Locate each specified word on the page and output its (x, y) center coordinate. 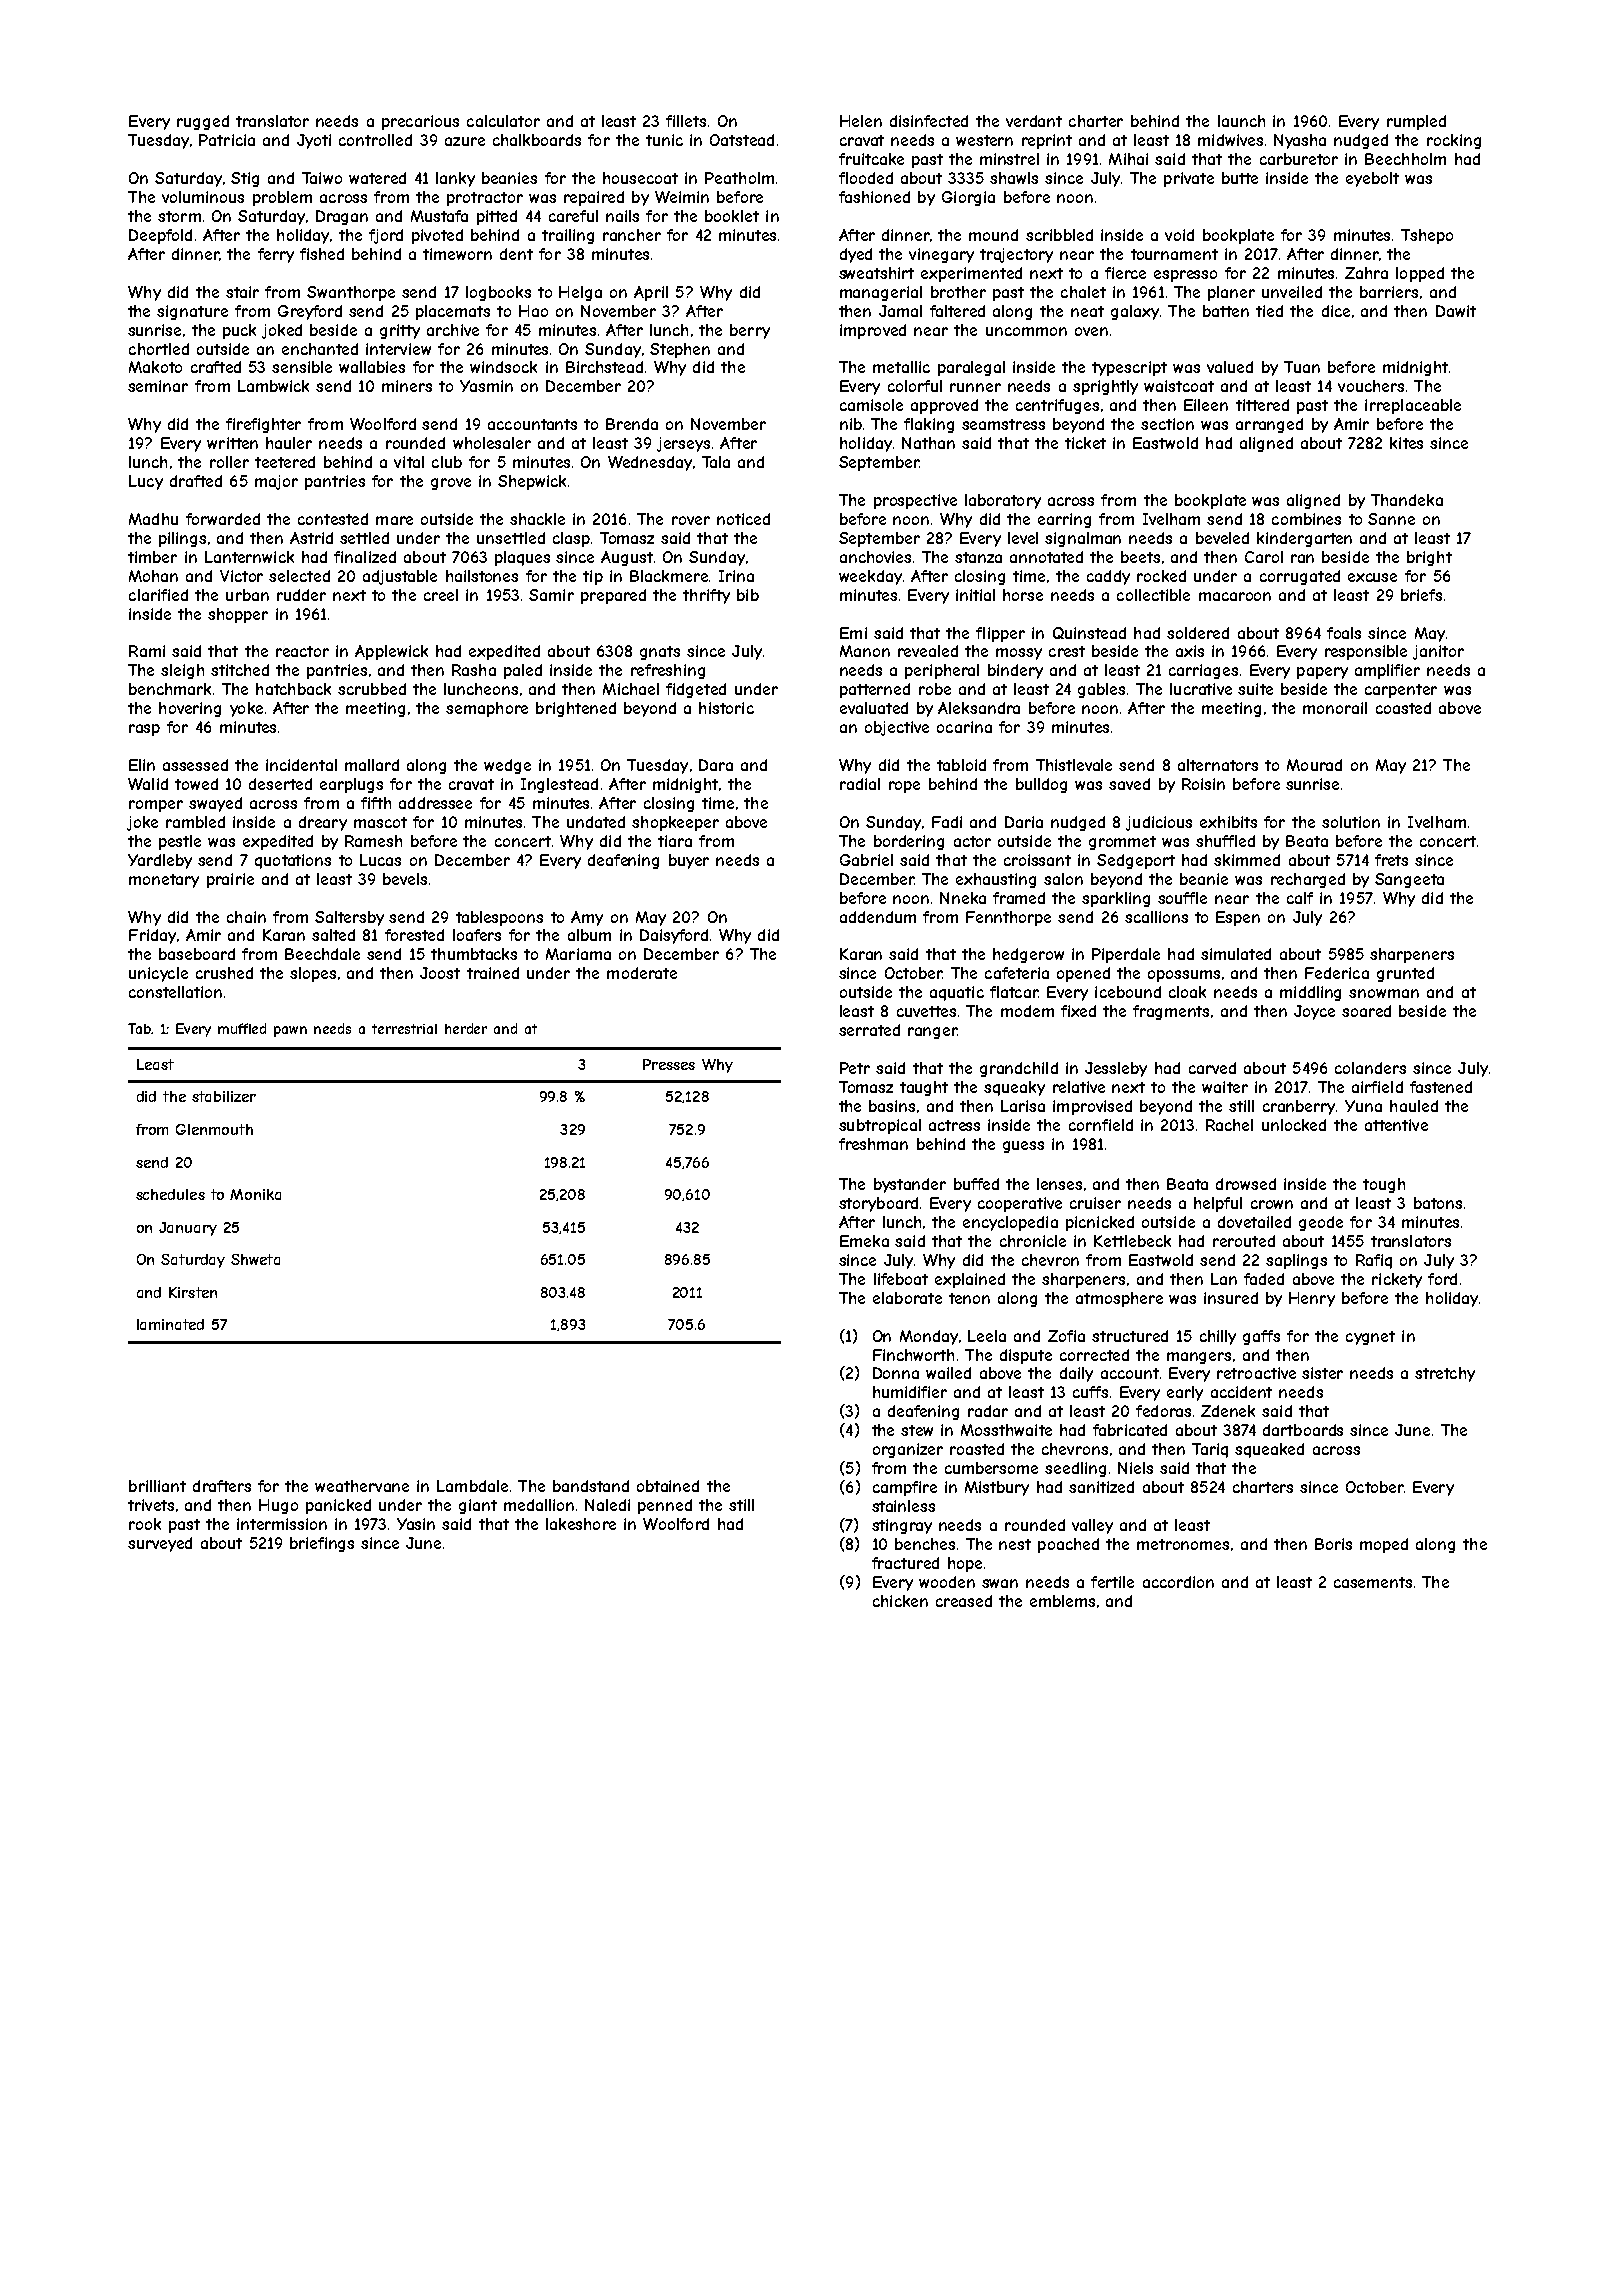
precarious (420, 122)
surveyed (160, 1544)
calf (1300, 898)
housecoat (640, 178)
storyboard (878, 1204)
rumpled (1416, 122)
